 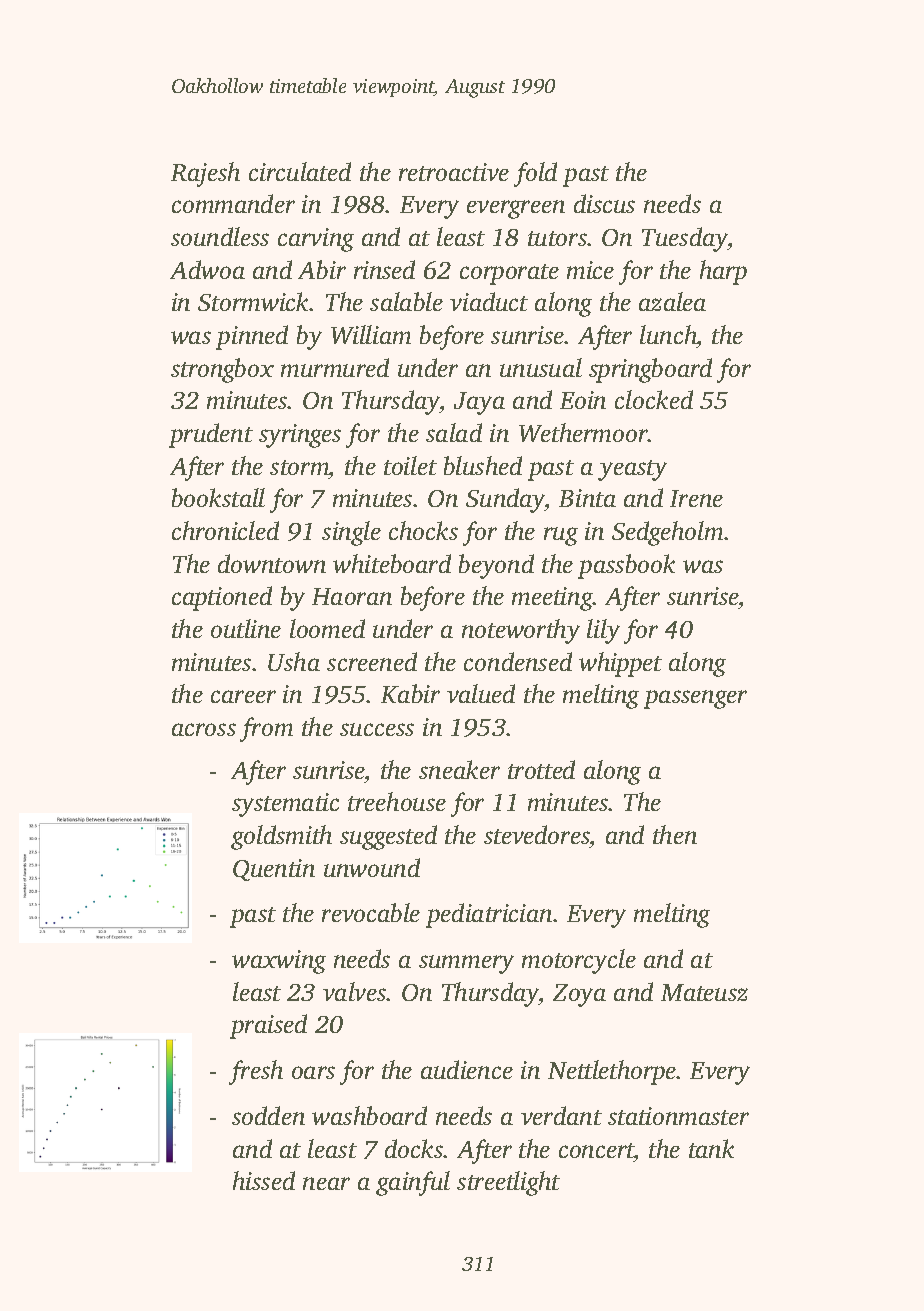 I want to click on Rajesh, so click(x=205, y=174).
